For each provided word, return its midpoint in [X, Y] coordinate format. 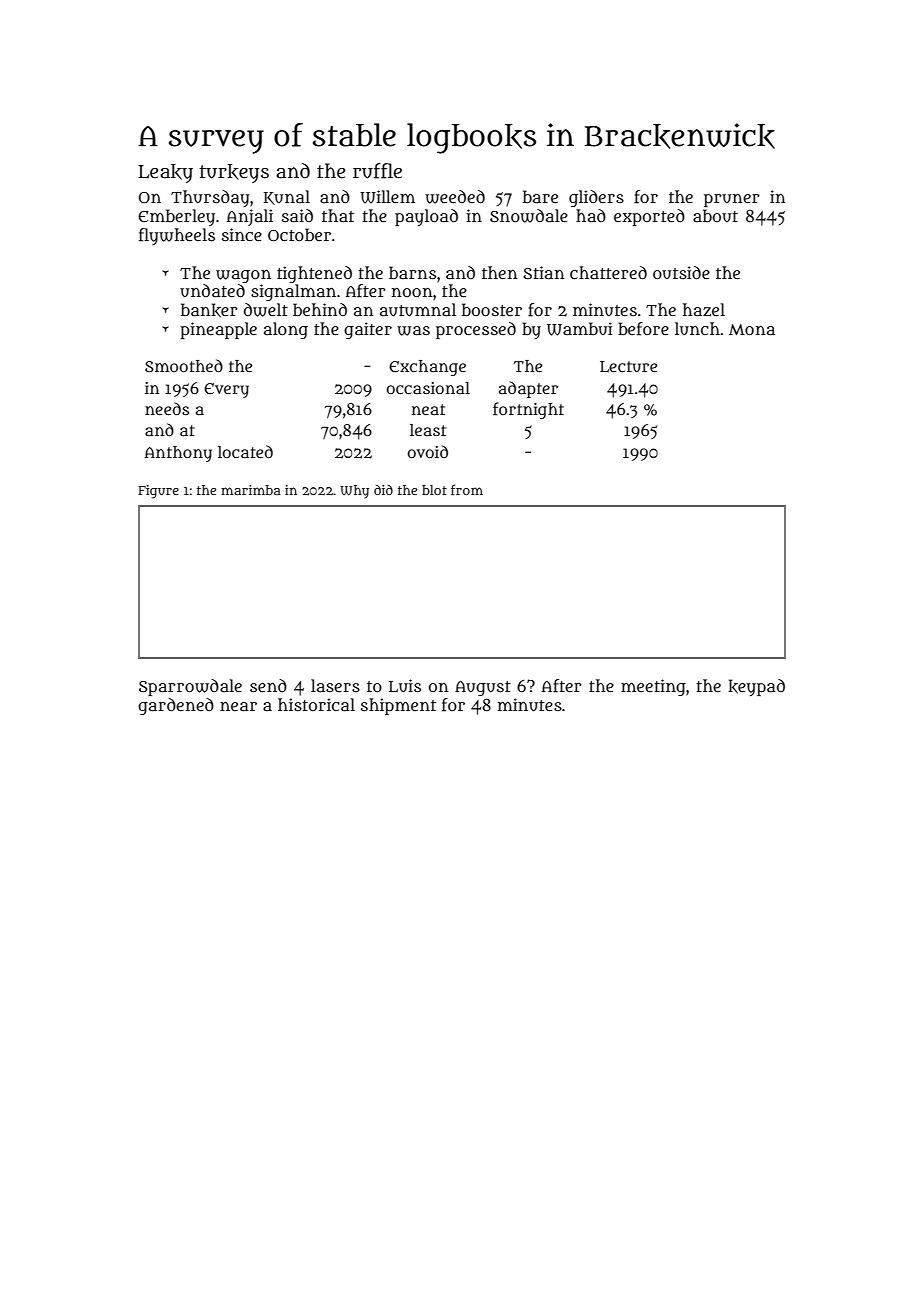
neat [428, 409]
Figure [158, 492]
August [483, 688]
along [286, 330]
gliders [596, 198]
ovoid [428, 451]
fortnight [528, 410]
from [467, 489]
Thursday [210, 198]
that [338, 215]
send [268, 685]
